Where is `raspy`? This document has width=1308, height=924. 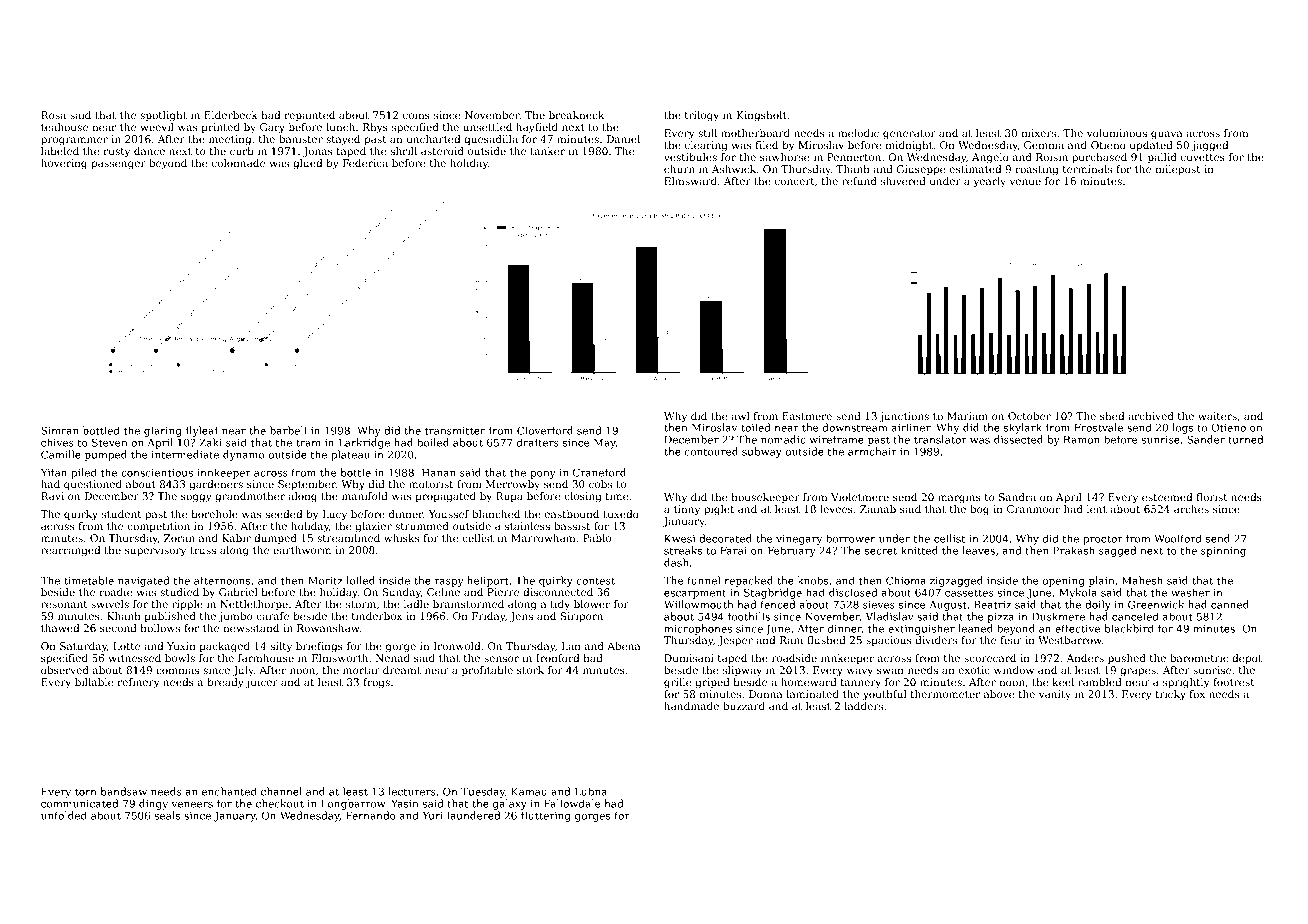
raspy is located at coordinates (449, 583).
